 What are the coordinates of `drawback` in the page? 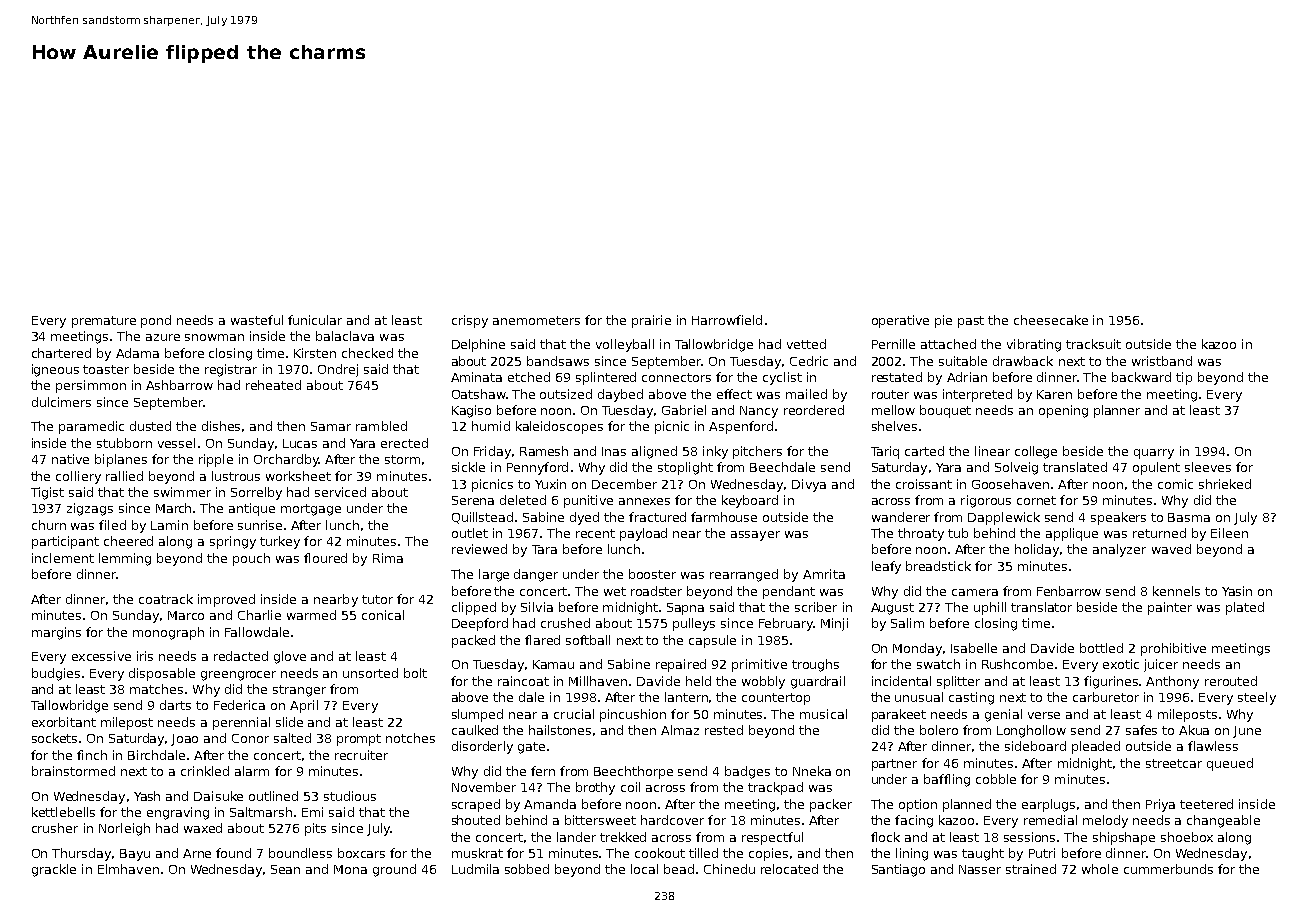 It's located at (1023, 361).
